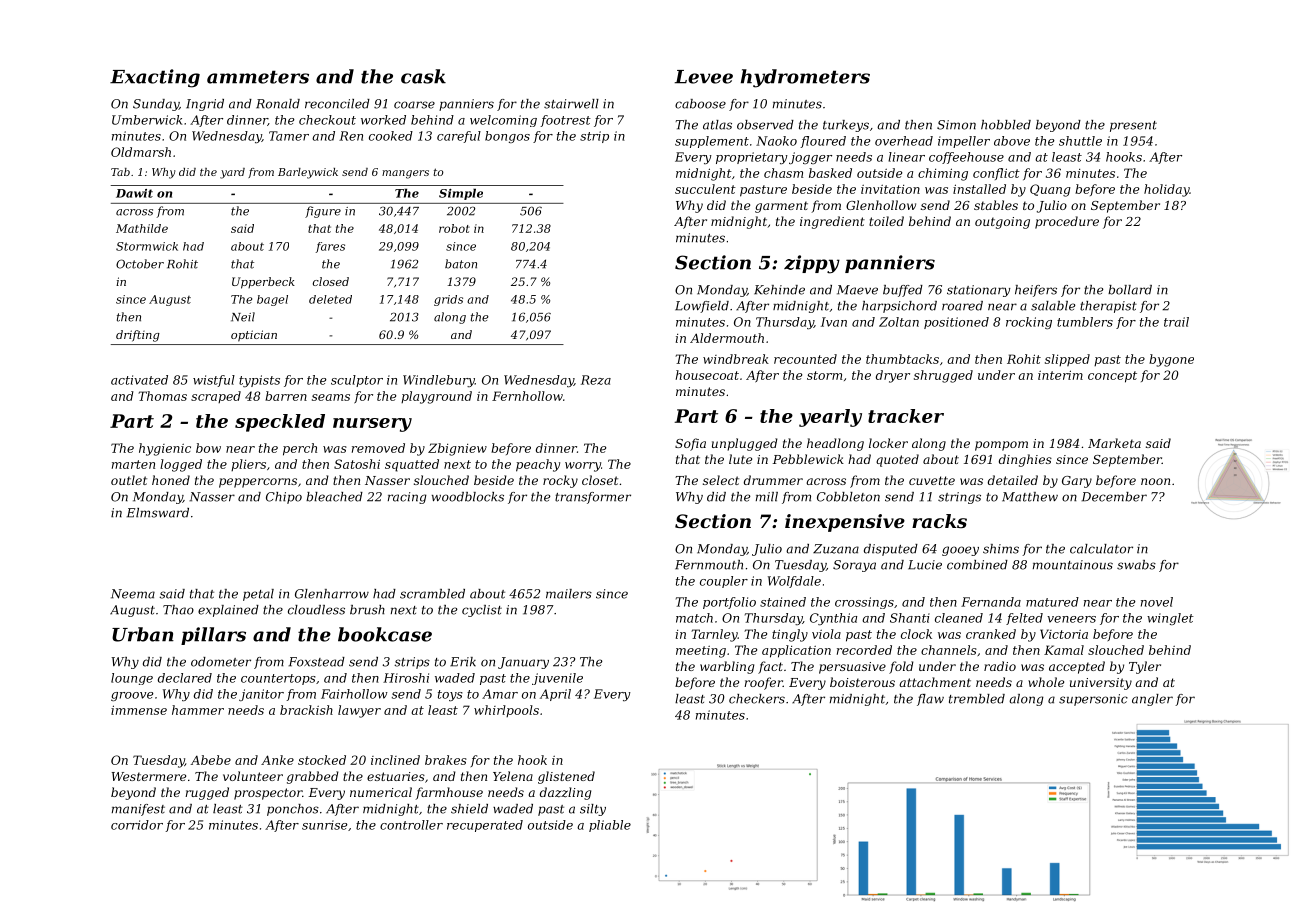 This screenshot has width=1308, height=924. Describe the element at coordinates (330, 299) in the screenshot. I see `deleted` at that location.
